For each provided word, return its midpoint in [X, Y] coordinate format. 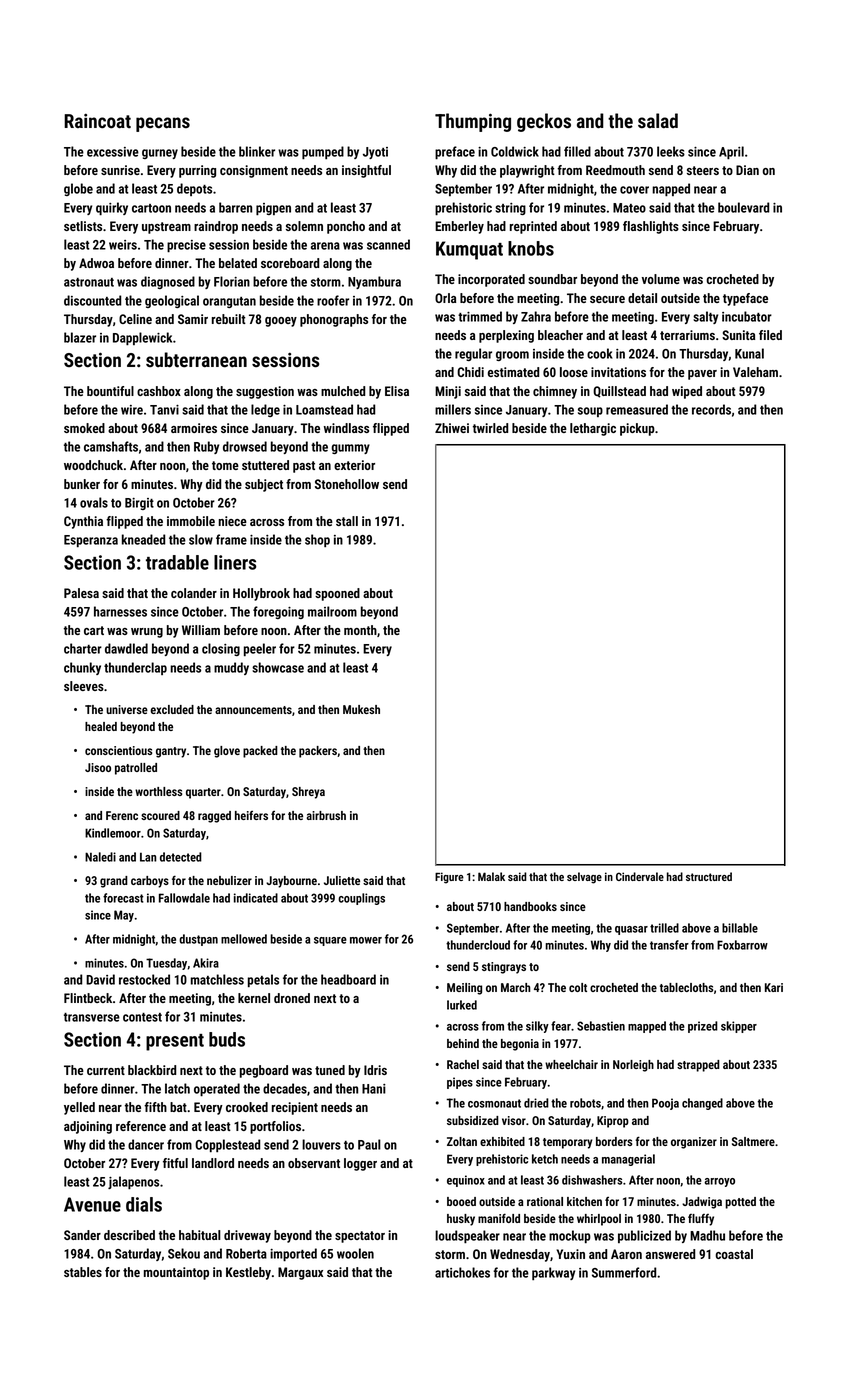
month [360, 630]
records [711, 409]
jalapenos [133, 1182]
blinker [257, 151]
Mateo [629, 208]
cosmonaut [494, 1103]
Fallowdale [184, 898]
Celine [135, 319]
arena [325, 246]
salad [658, 121]
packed [260, 752]
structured [709, 876]
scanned [388, 244]
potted [740, 1203]
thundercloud [478, 945]
